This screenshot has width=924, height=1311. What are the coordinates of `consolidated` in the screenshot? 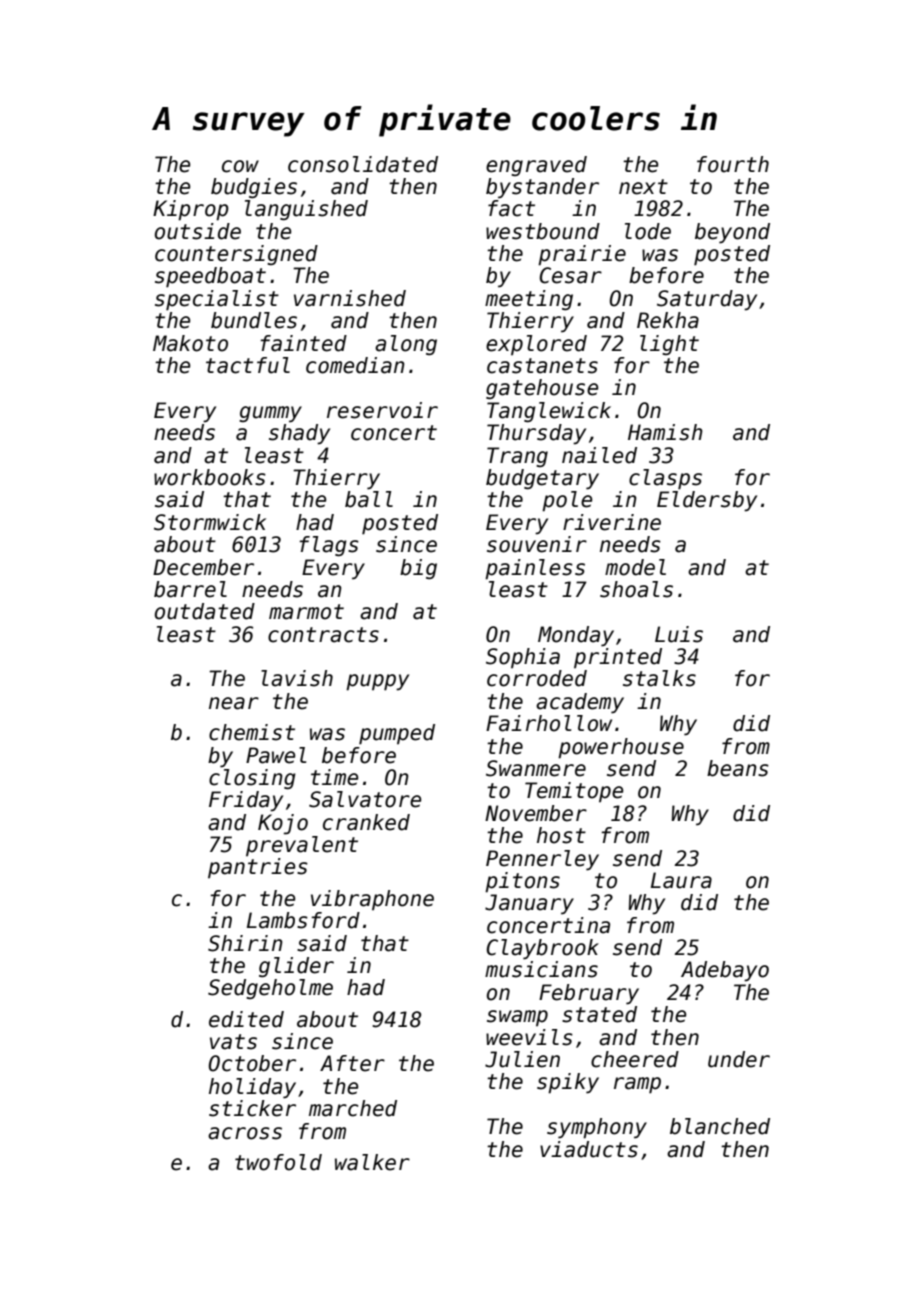 It's located at (363, 164).
